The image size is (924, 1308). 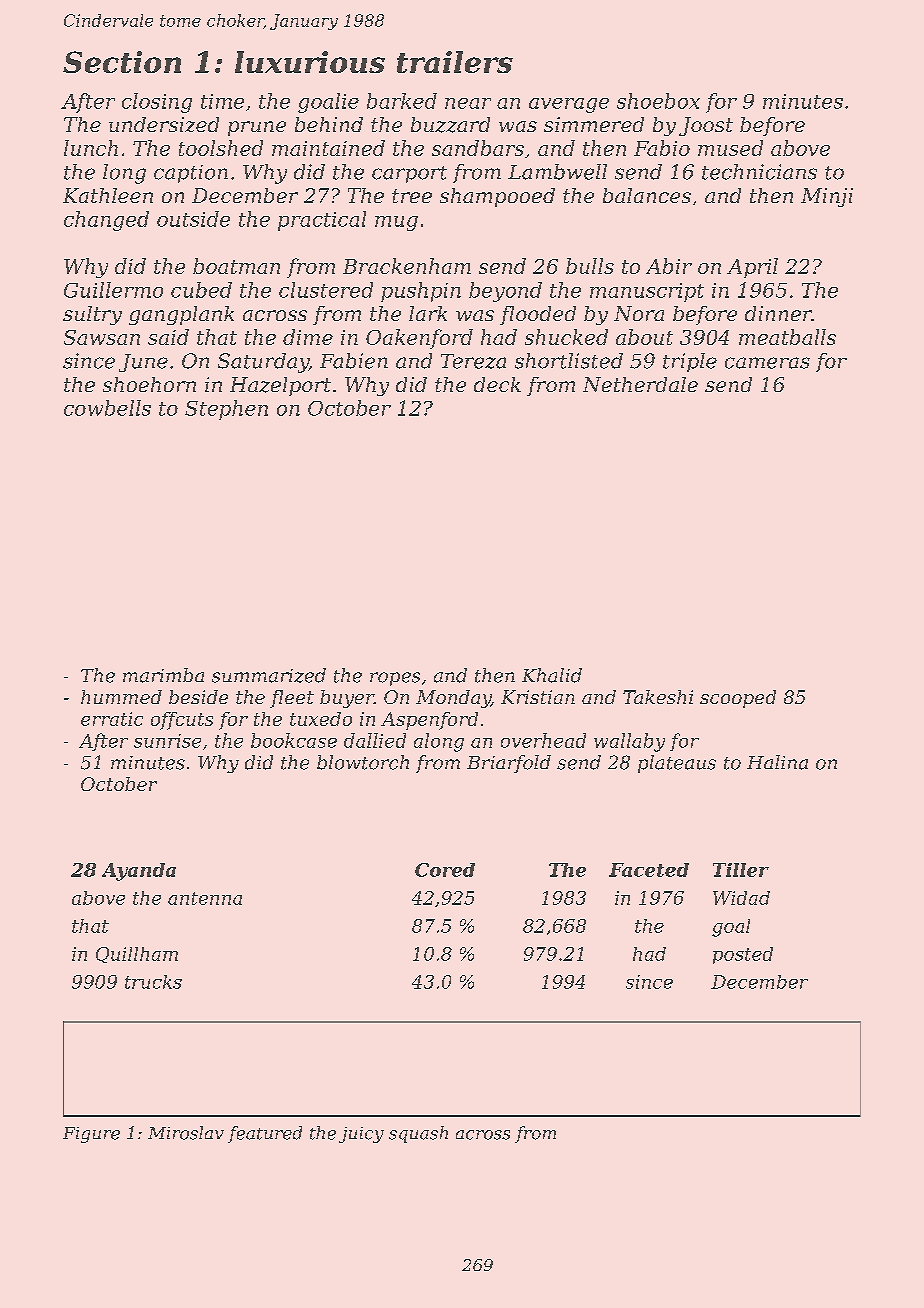 I want to click on time, so click(x=222, y=101).
